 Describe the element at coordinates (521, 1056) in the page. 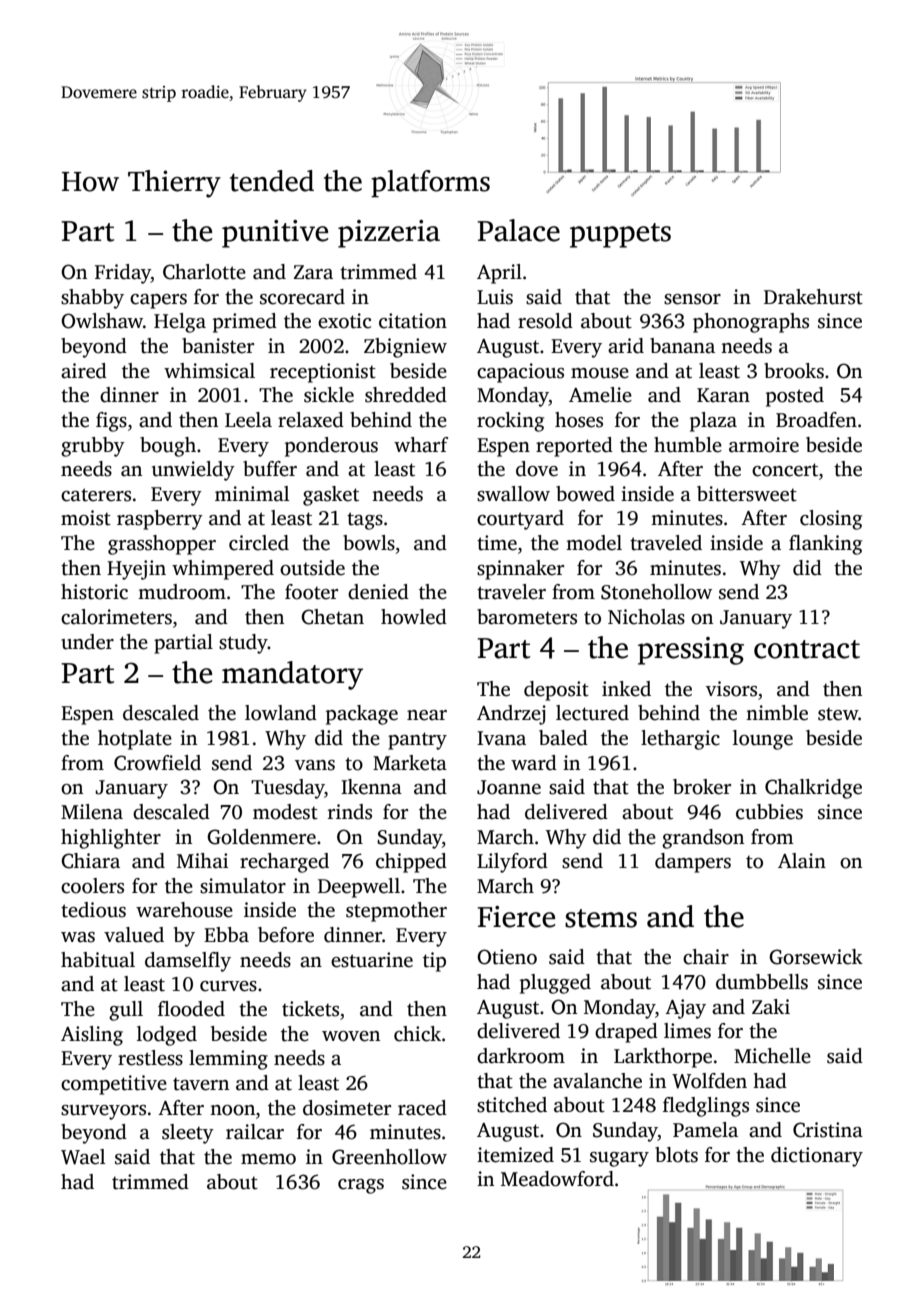

I see `darkroom` at that location.
